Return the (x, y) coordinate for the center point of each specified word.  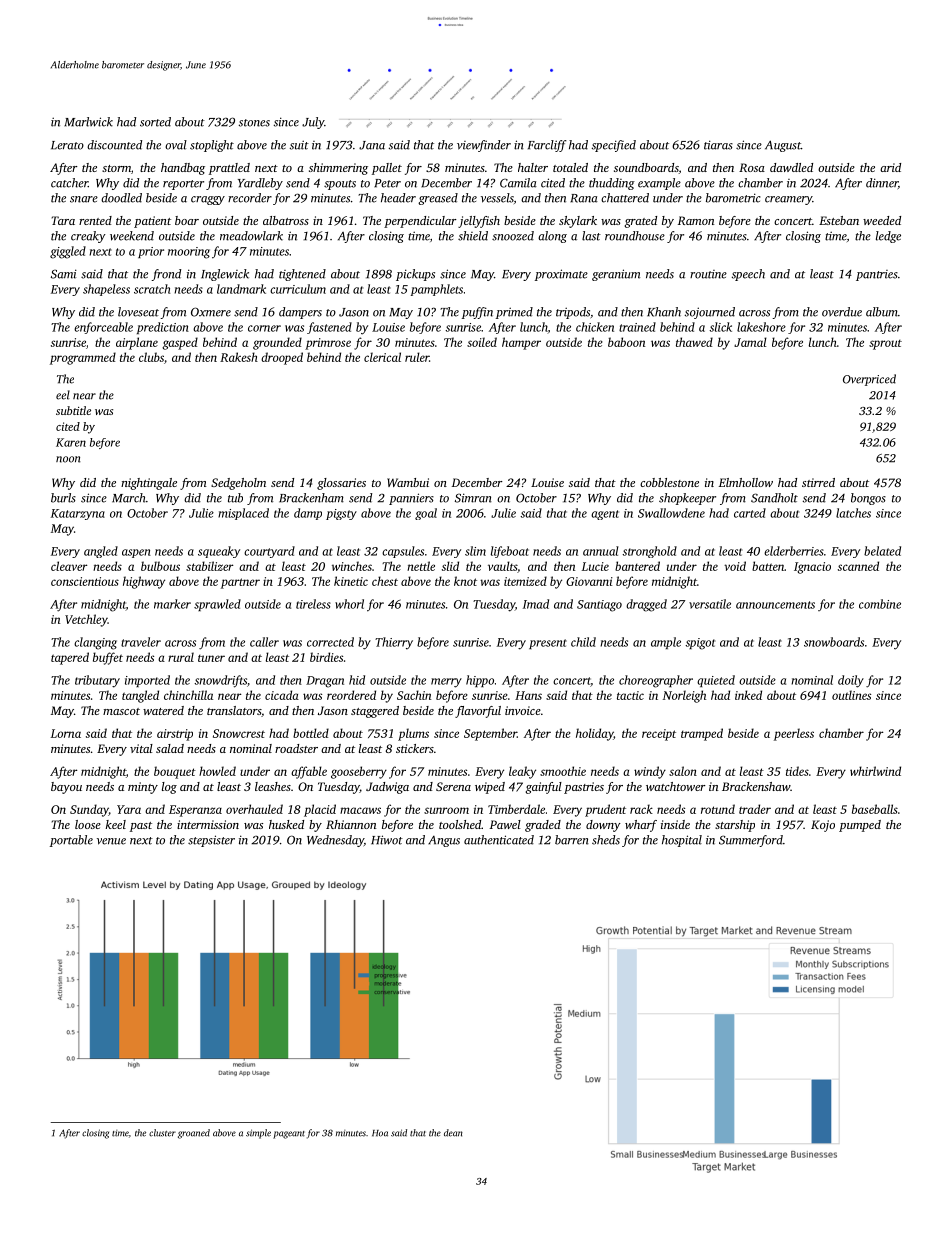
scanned (858, 566)
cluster (162, 1133)
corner (264, 328)
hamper (521, 343)
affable (309, 772)
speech (748, 275)
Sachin (414, 695)
